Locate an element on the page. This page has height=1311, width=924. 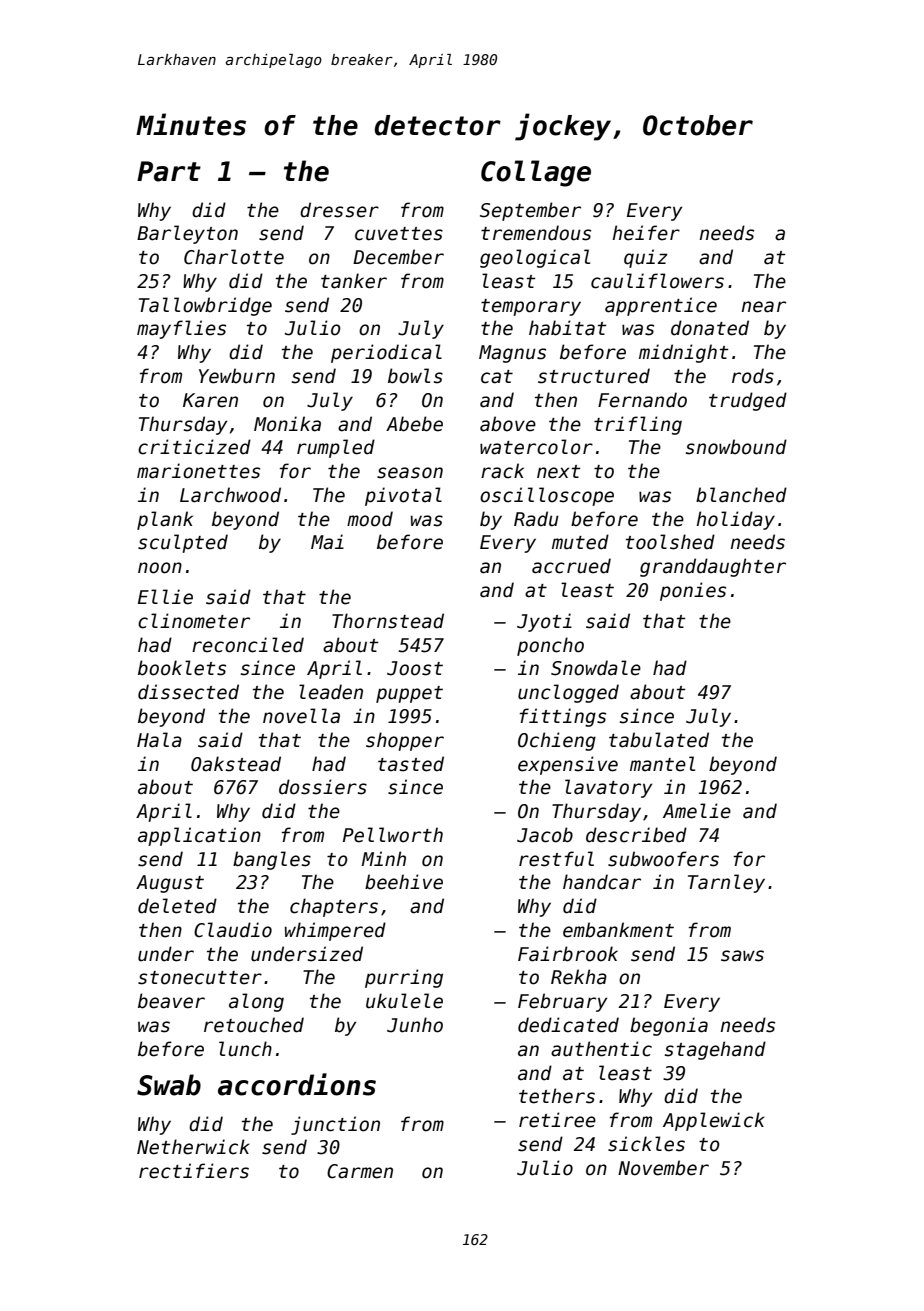
embankment is located at coordinates (618, 930).
